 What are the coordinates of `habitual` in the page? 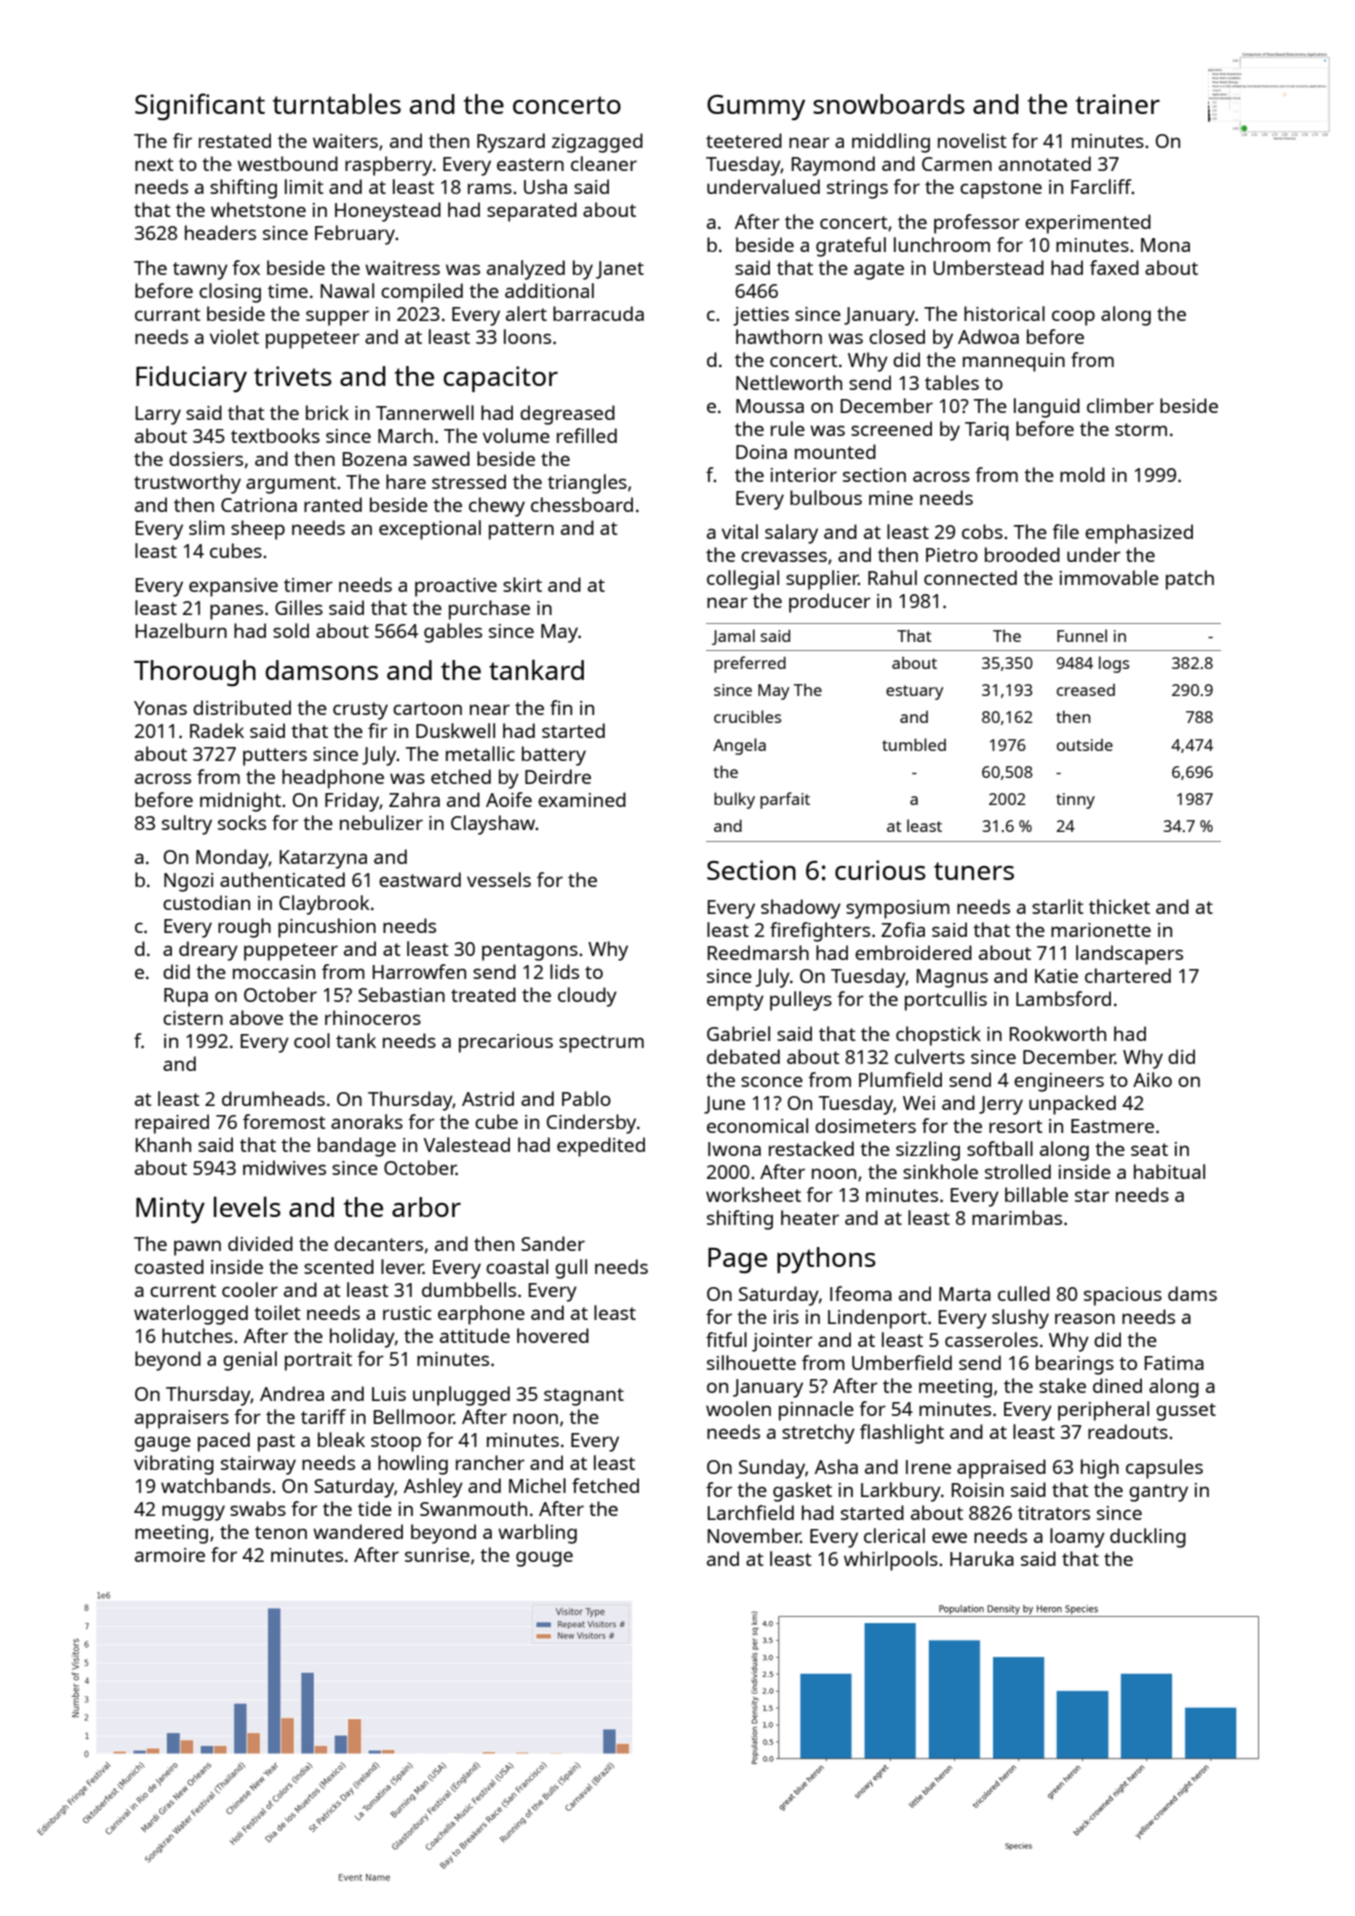 It's located at (1169, 1171).
